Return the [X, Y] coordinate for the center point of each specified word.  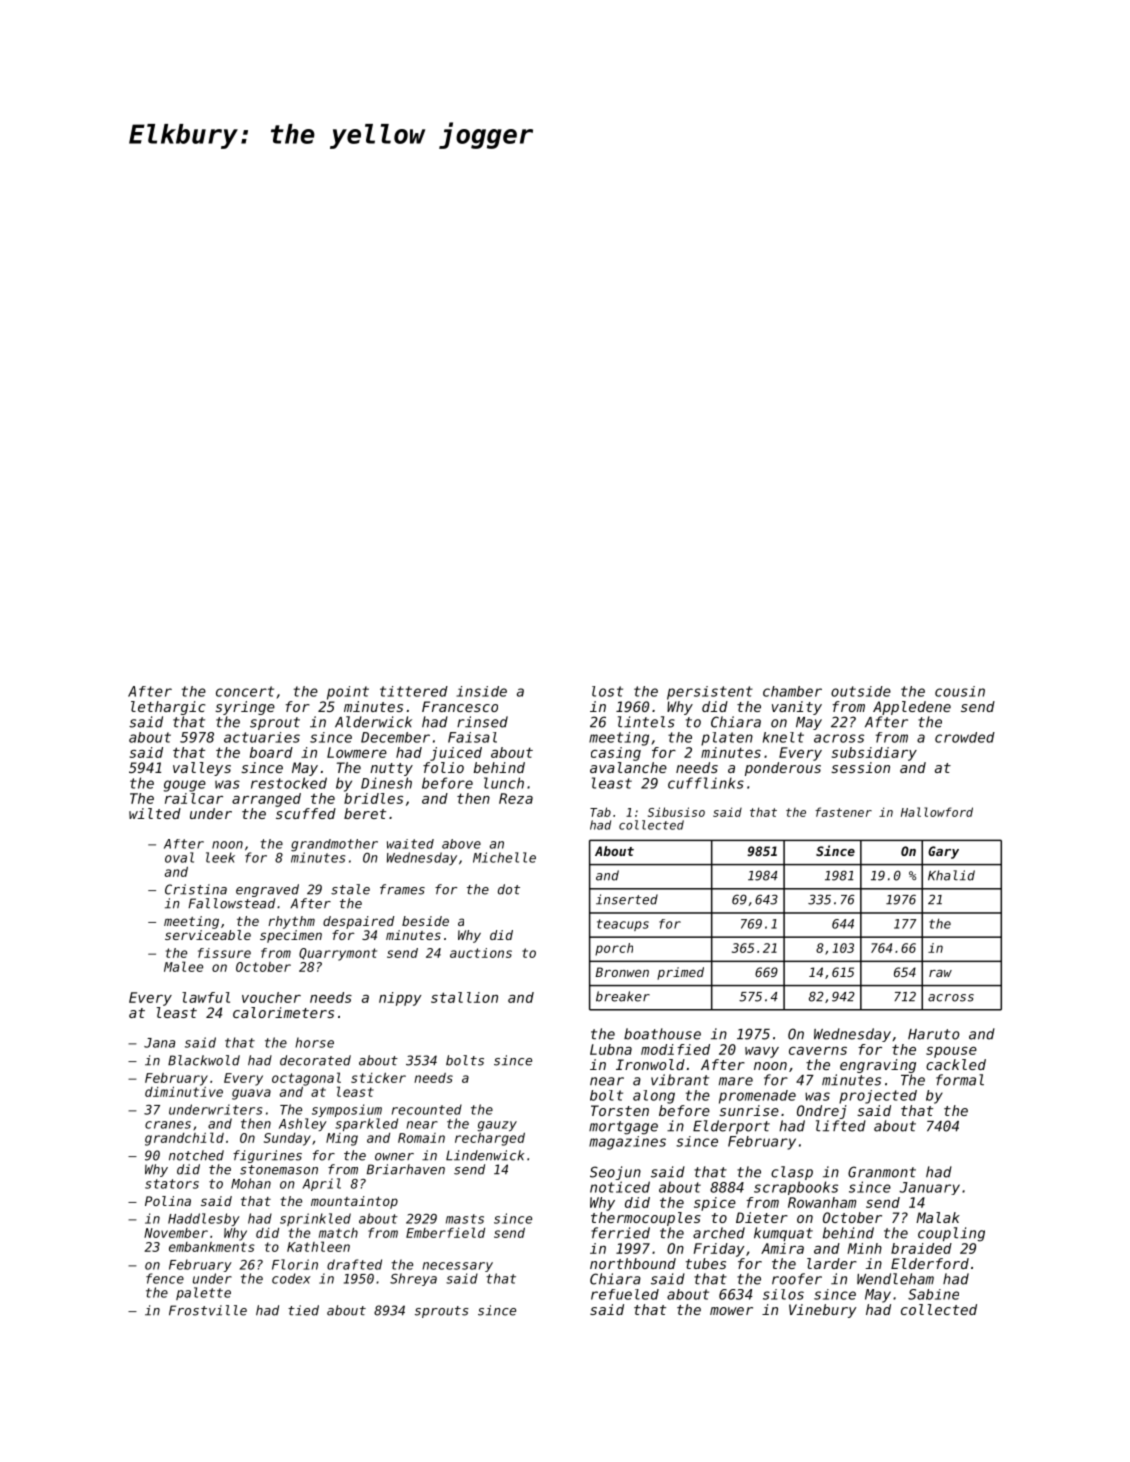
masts [465, 1219]
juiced [456, 754]
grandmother [334, 845]
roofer [797, 1279]
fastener [843, 812]
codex [291, 1278]
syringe [245, 708]
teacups [623, 925]
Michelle [504, 857]
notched [196, 1155]
